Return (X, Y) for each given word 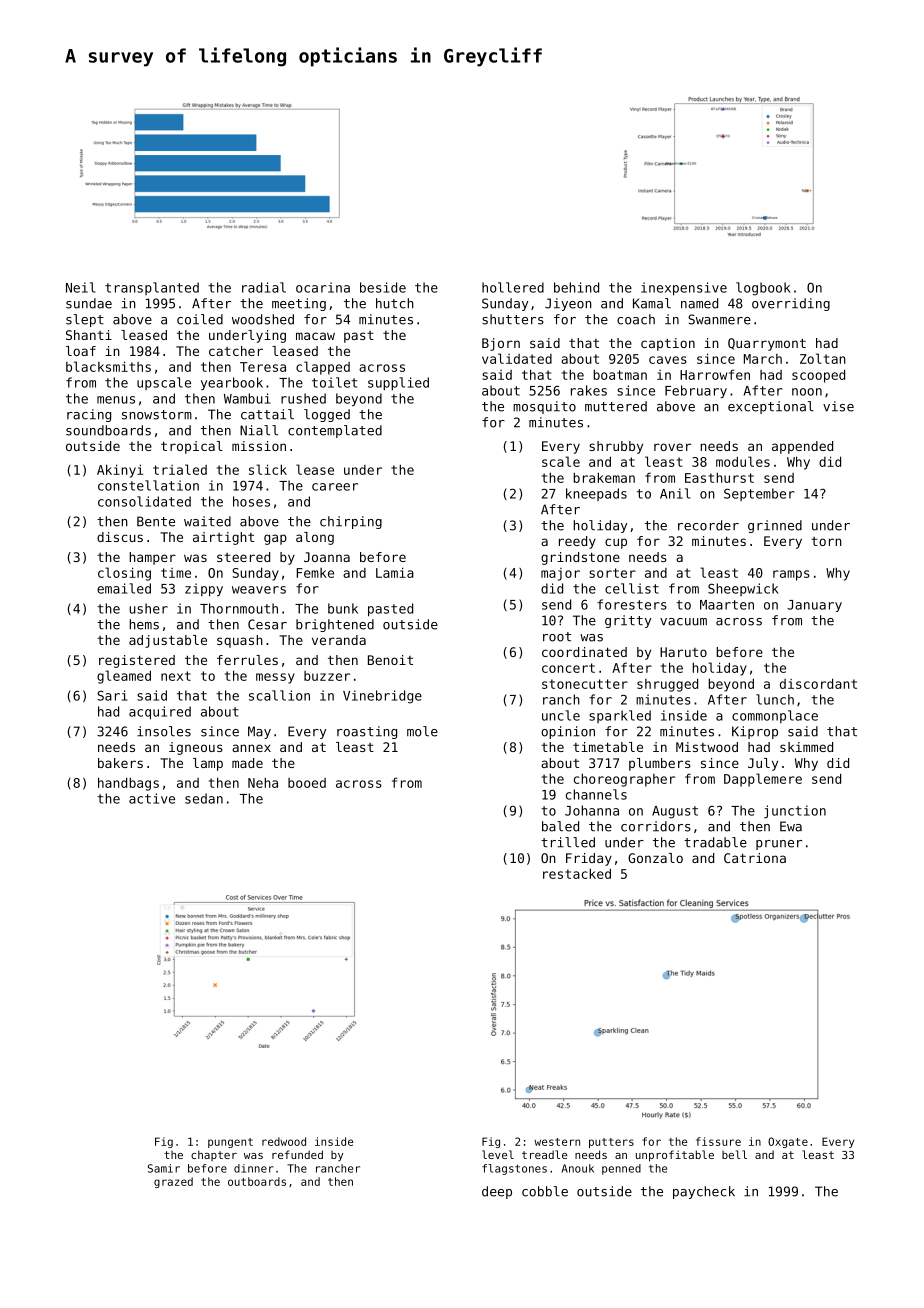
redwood (284, 1141)
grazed (173, 1182)
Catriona (755, 858)
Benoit (390, 660)
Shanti (89, 335)
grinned (775, 526)
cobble (545, 1191)
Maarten (727, 605)
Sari (112, 695)
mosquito (544, 407)
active (152, 798)
